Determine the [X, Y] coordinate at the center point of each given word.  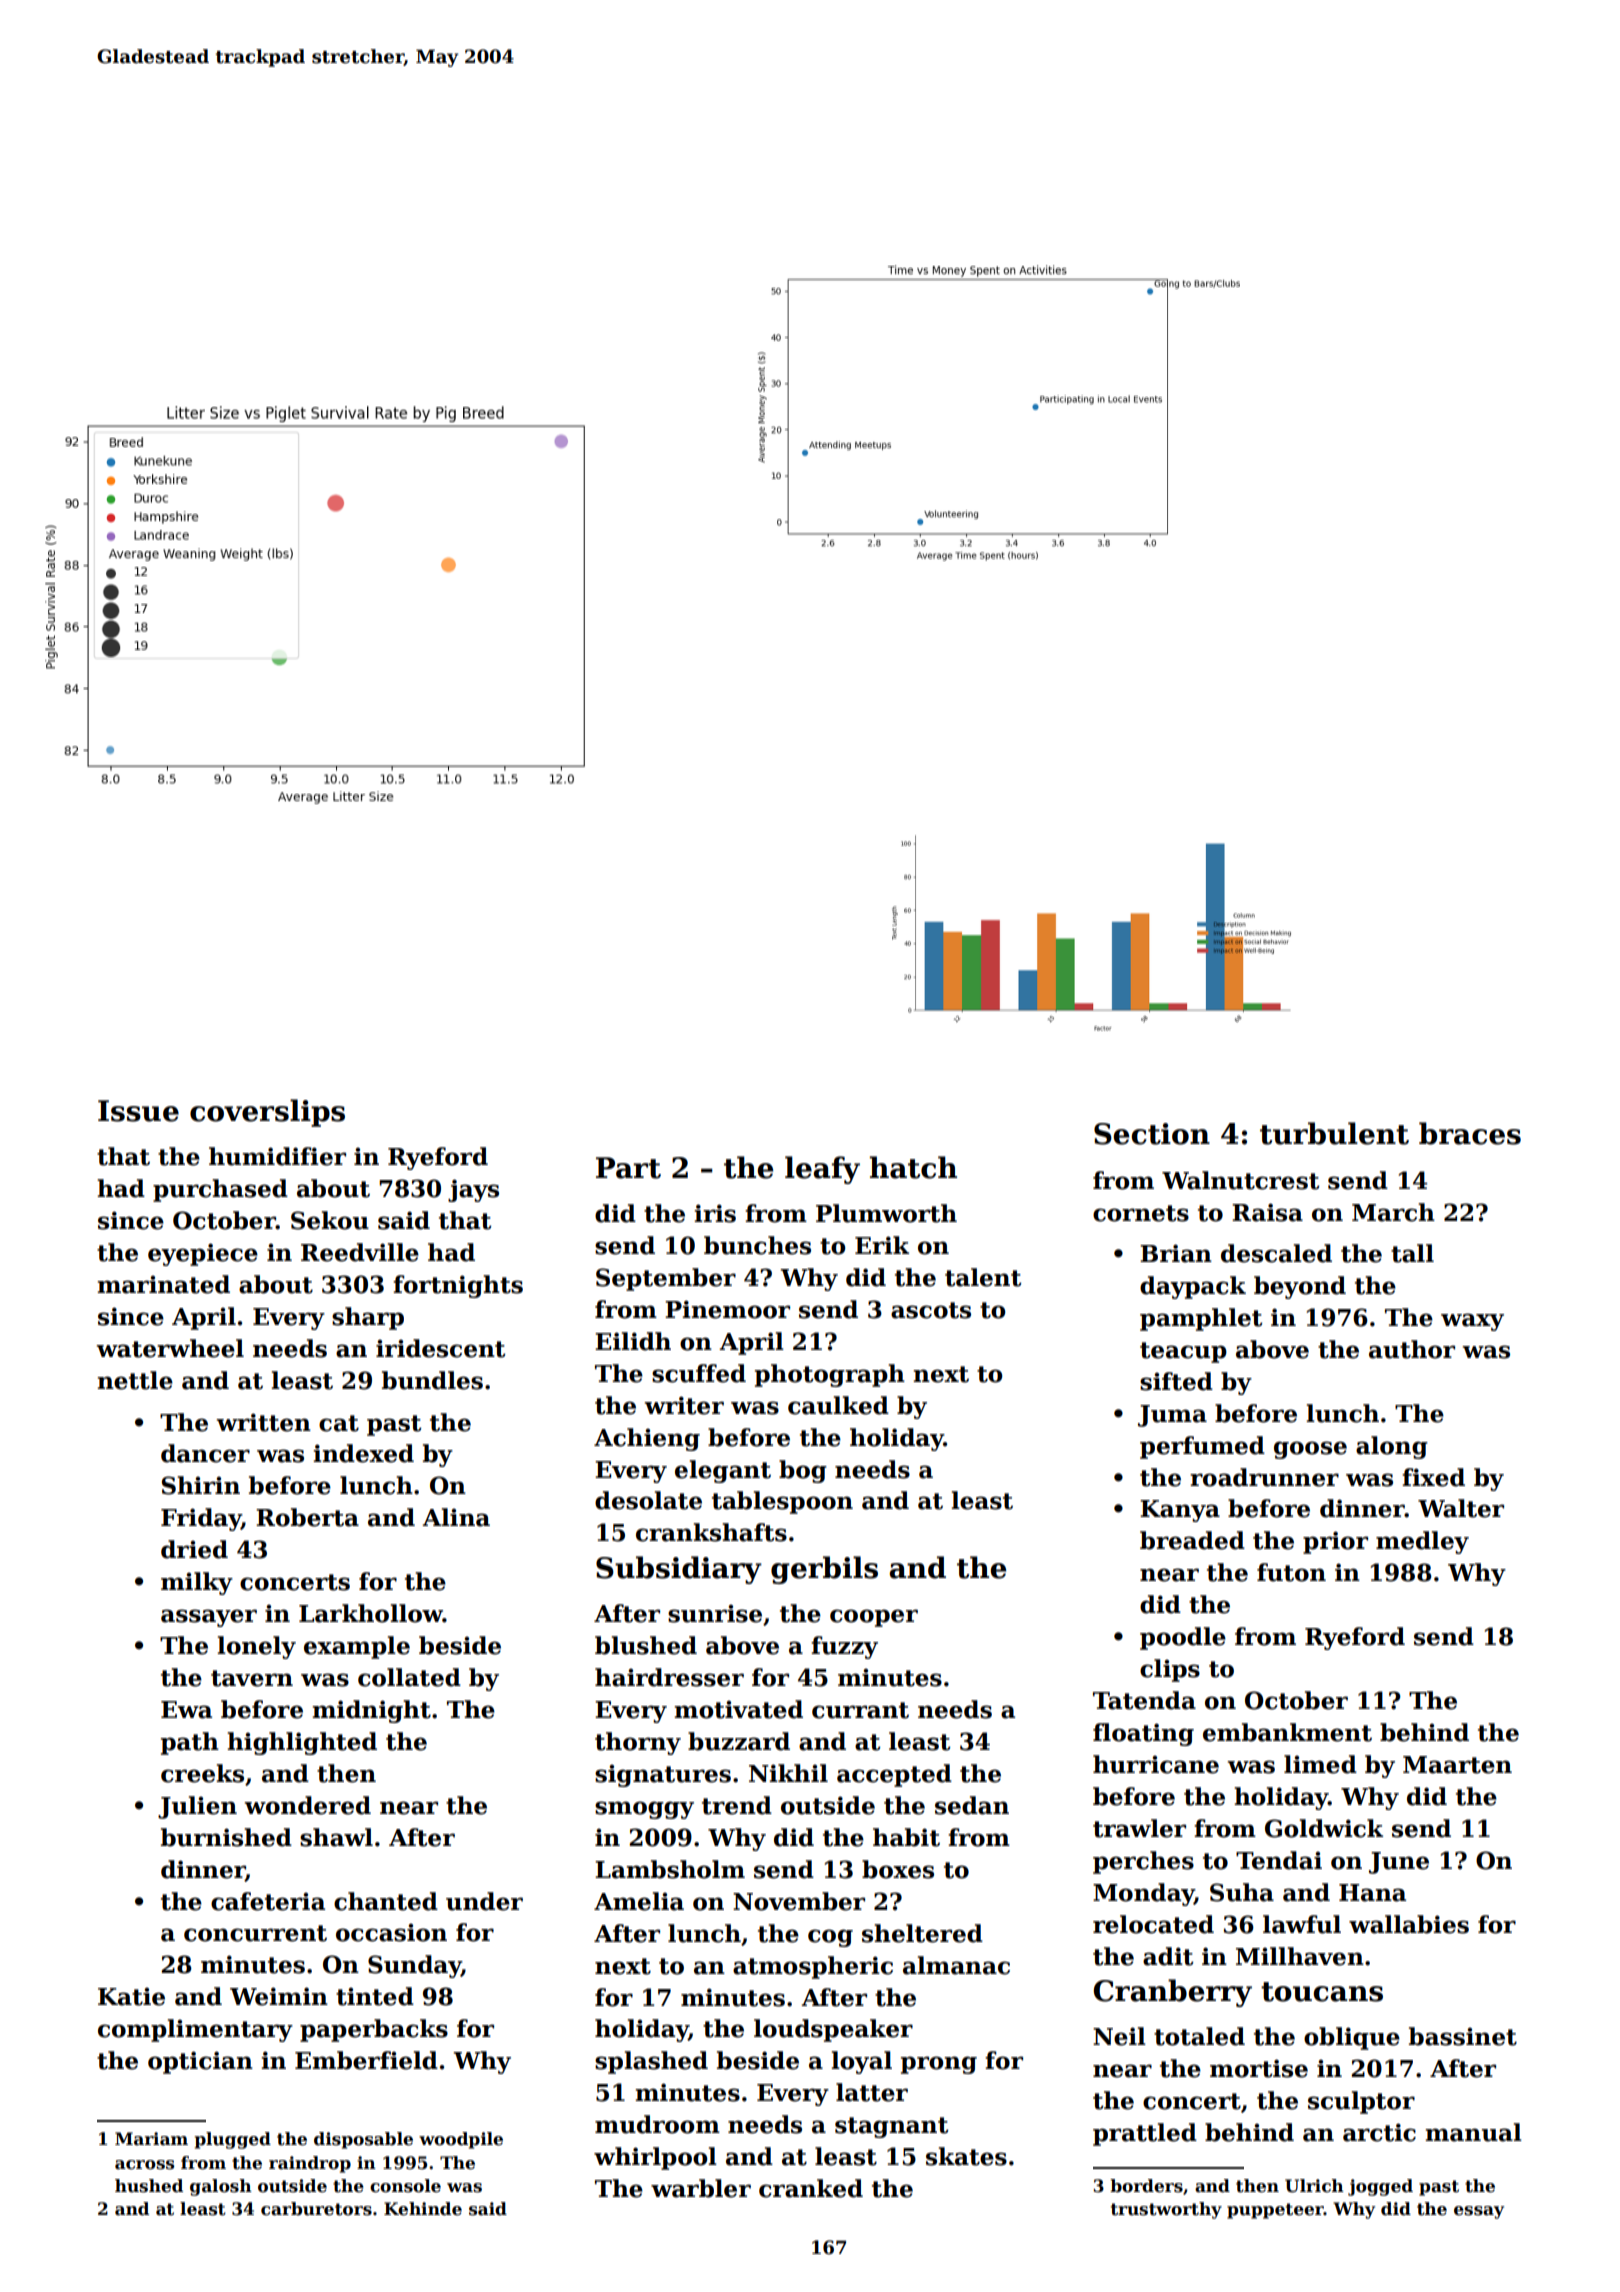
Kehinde [423, 2209]
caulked [838, 1405]
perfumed [1202, 1447]
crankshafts [711, 1532]
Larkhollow [371, 1613]
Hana [1372, 1893]
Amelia [639, 1901]
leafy [822, 1170]
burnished [226, 1837]
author [1412, 1349]
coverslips [267, 1113]
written [263, 1422]
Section [1152, 1134]
